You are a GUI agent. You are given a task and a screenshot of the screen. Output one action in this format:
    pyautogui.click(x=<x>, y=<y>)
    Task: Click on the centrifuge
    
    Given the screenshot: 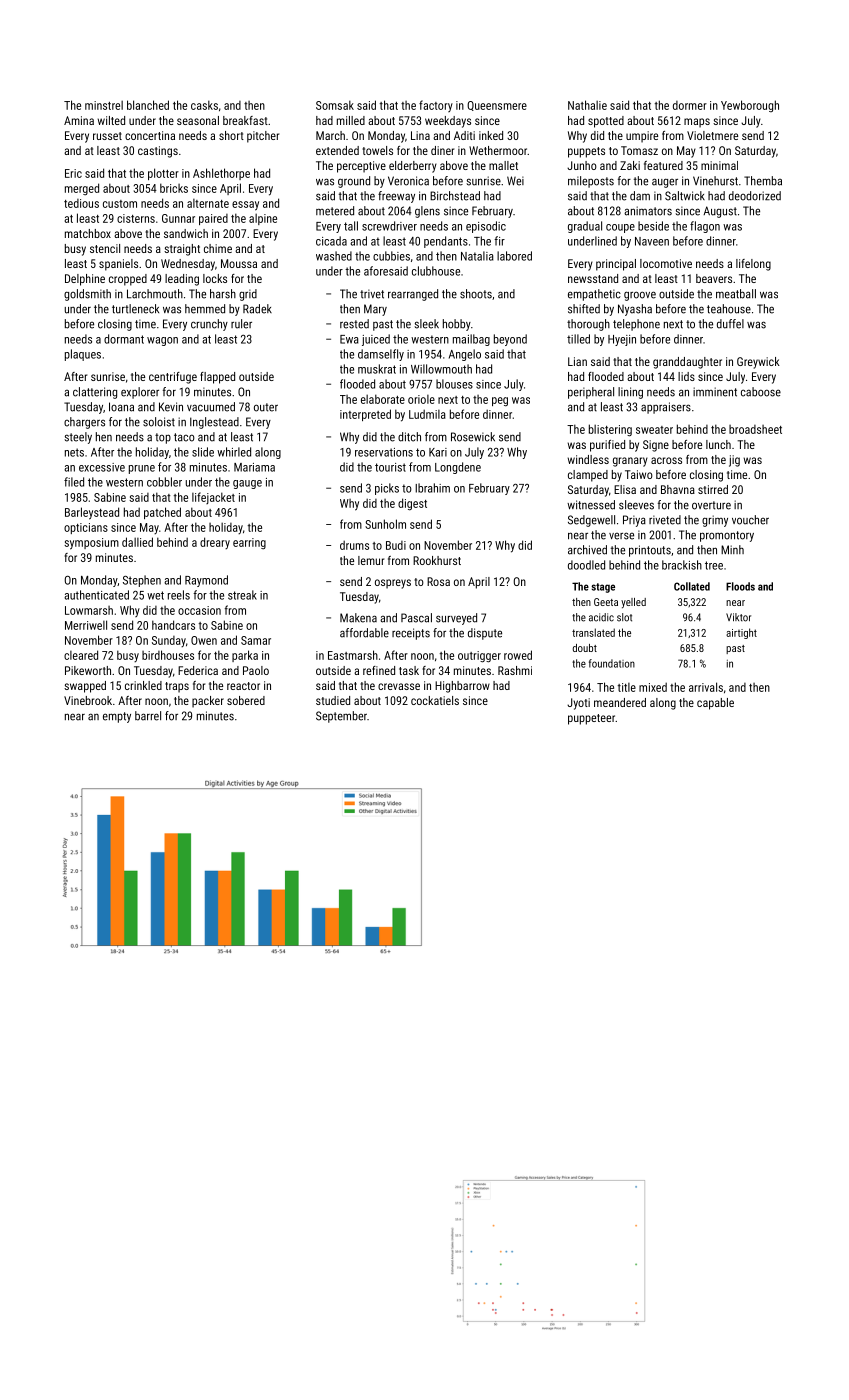 What is the action you would take?
    pyautogui.click(x=173, y=378)
